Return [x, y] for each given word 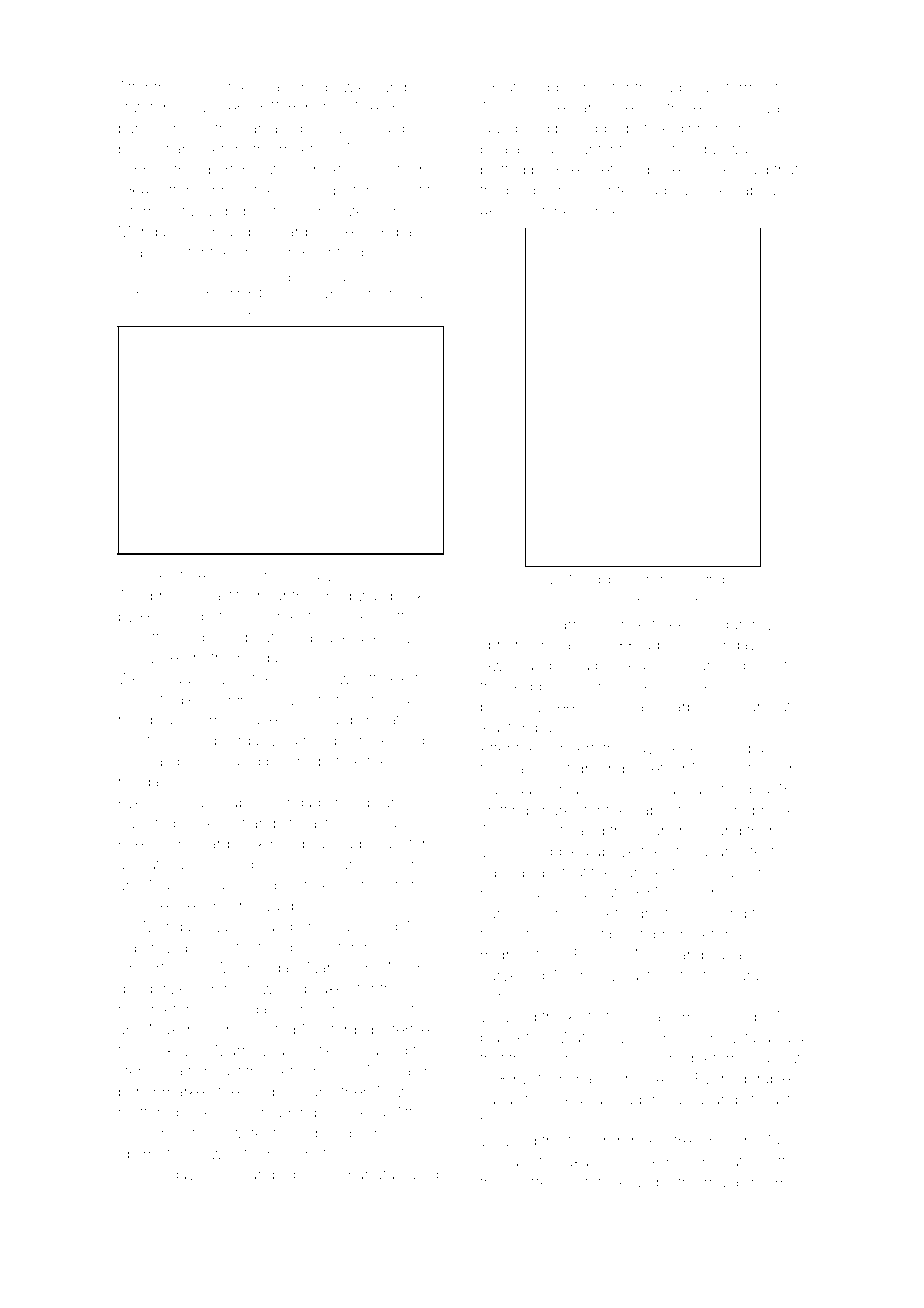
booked [416, 596]
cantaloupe [279, 130]
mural [723, 1182]
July [640, 212]
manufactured [391, 1174]
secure [697, 666]
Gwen [501, 665]
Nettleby [712, 581]
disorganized [253, 742]
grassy [413, 234]
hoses [154, 575]
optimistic [149, 1155]
